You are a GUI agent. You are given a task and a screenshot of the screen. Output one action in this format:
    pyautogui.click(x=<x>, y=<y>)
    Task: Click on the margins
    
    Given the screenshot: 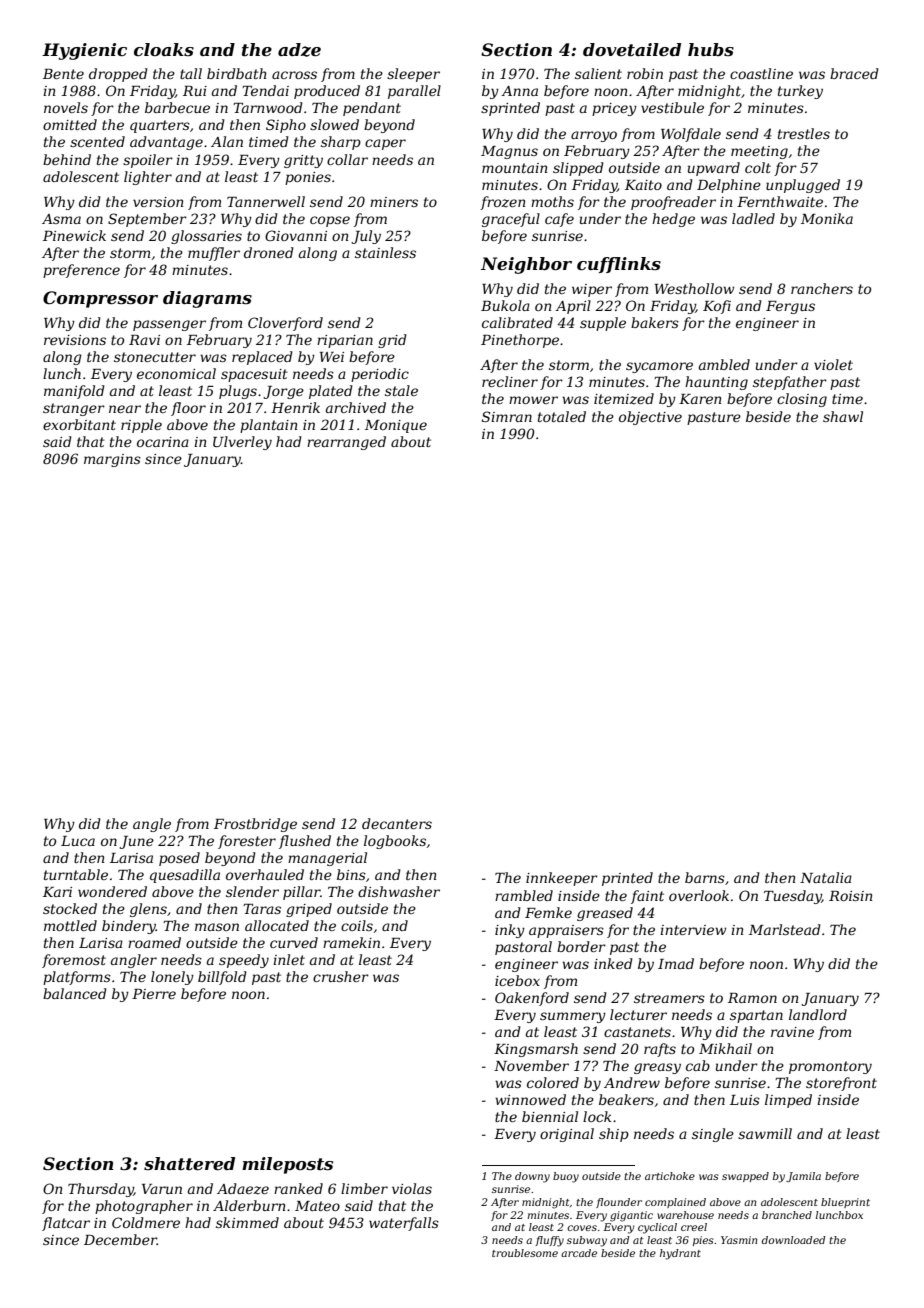 What is the action you would take?
    pyautogui.click(x=112, y=460)
